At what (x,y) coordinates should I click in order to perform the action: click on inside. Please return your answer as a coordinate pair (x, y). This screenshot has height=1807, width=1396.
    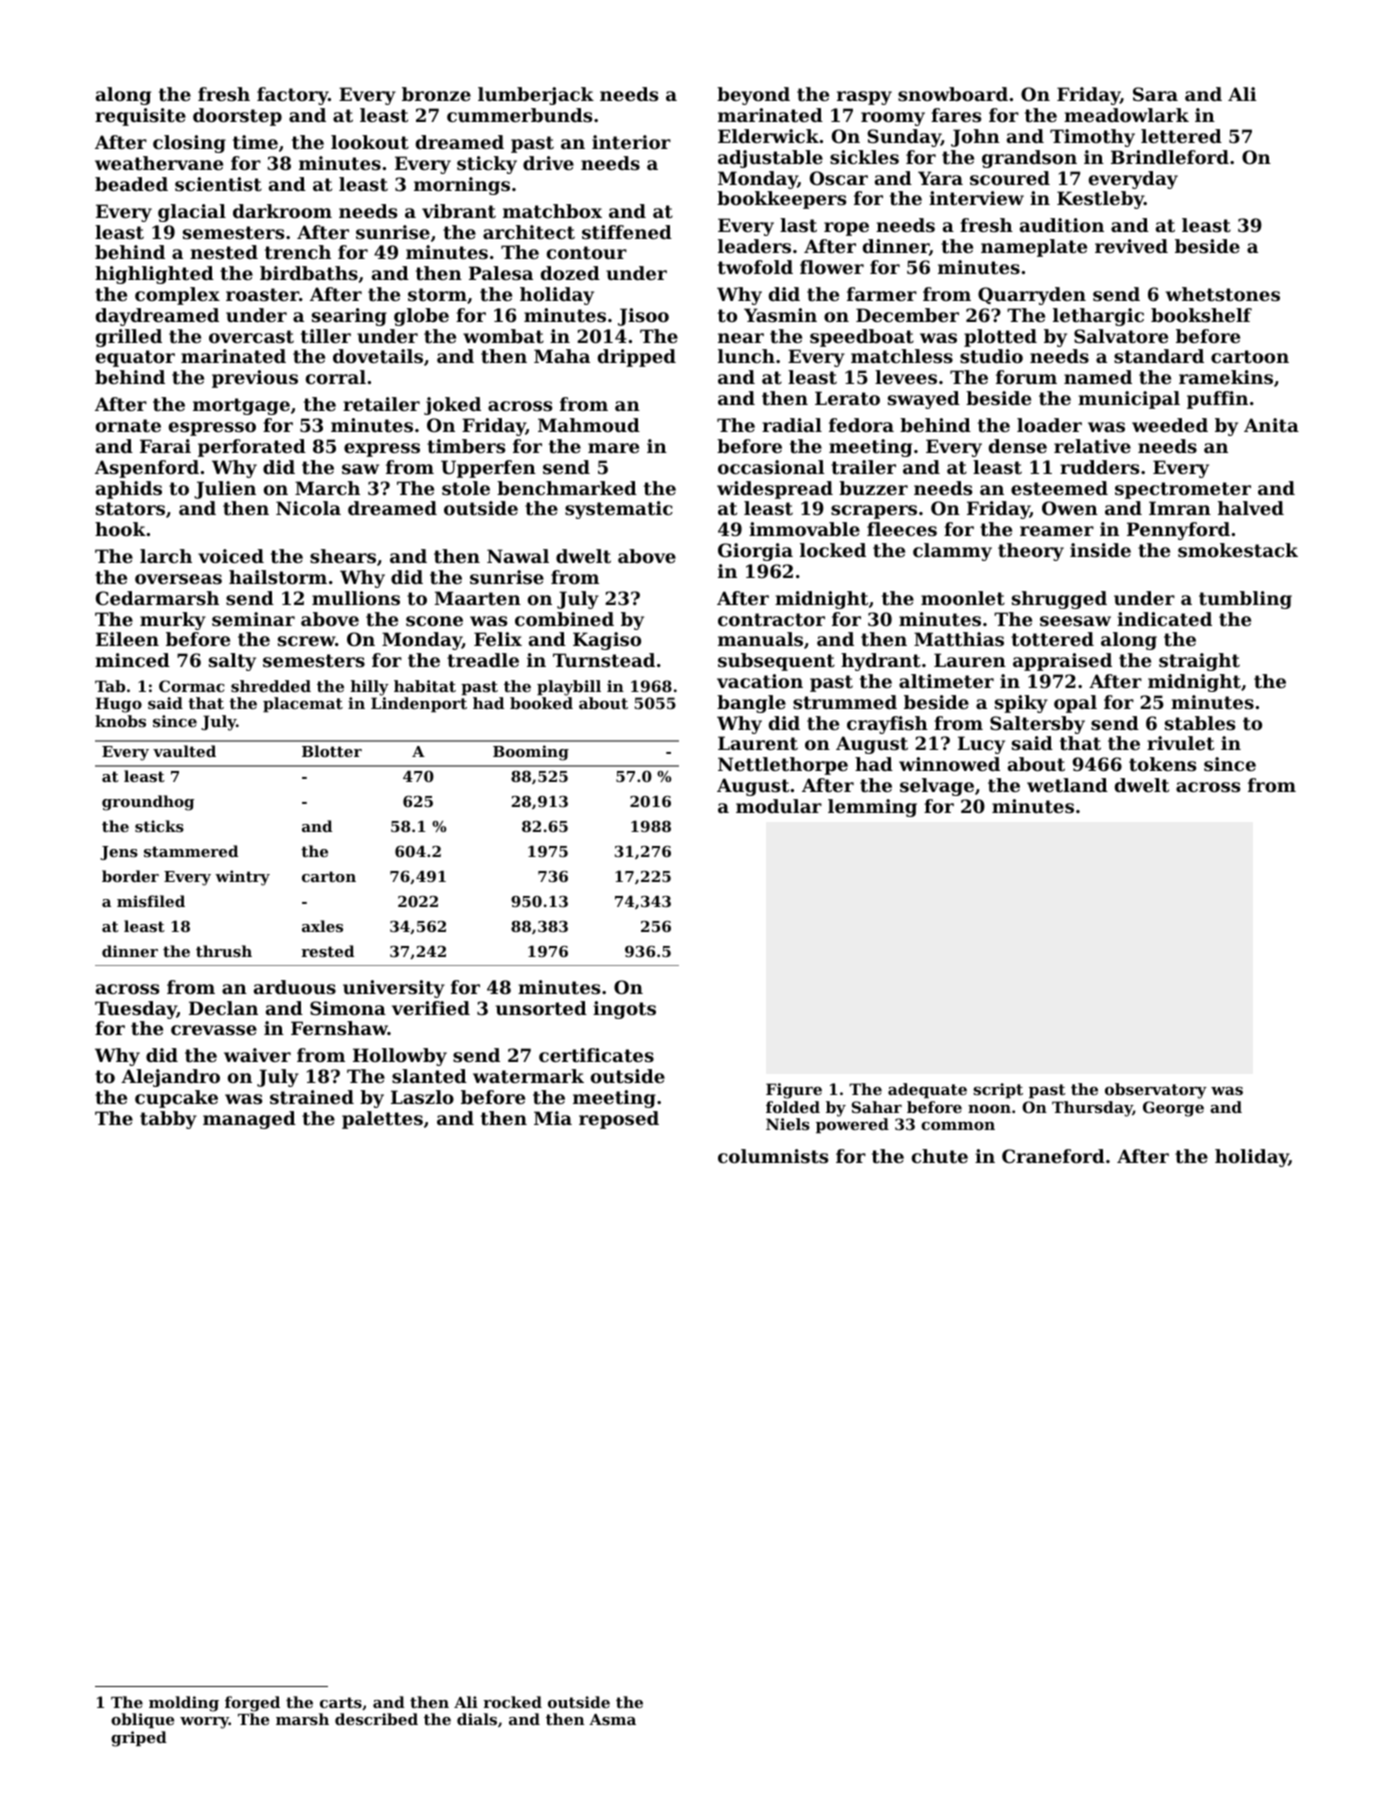
    Looking at the image, I should click on (1100, 550).
